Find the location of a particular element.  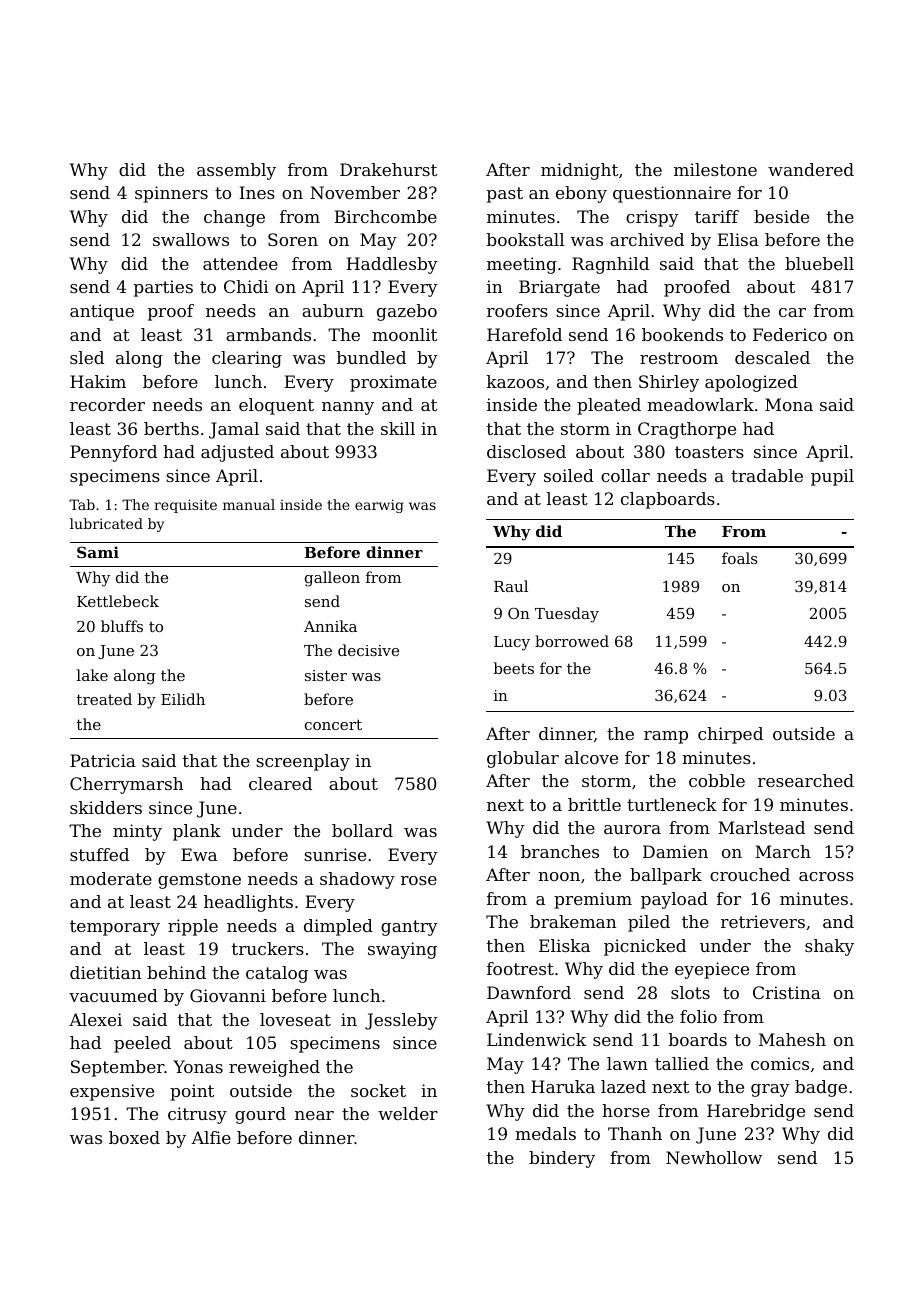

Newhollow is located at coordinates (714, 1157).
